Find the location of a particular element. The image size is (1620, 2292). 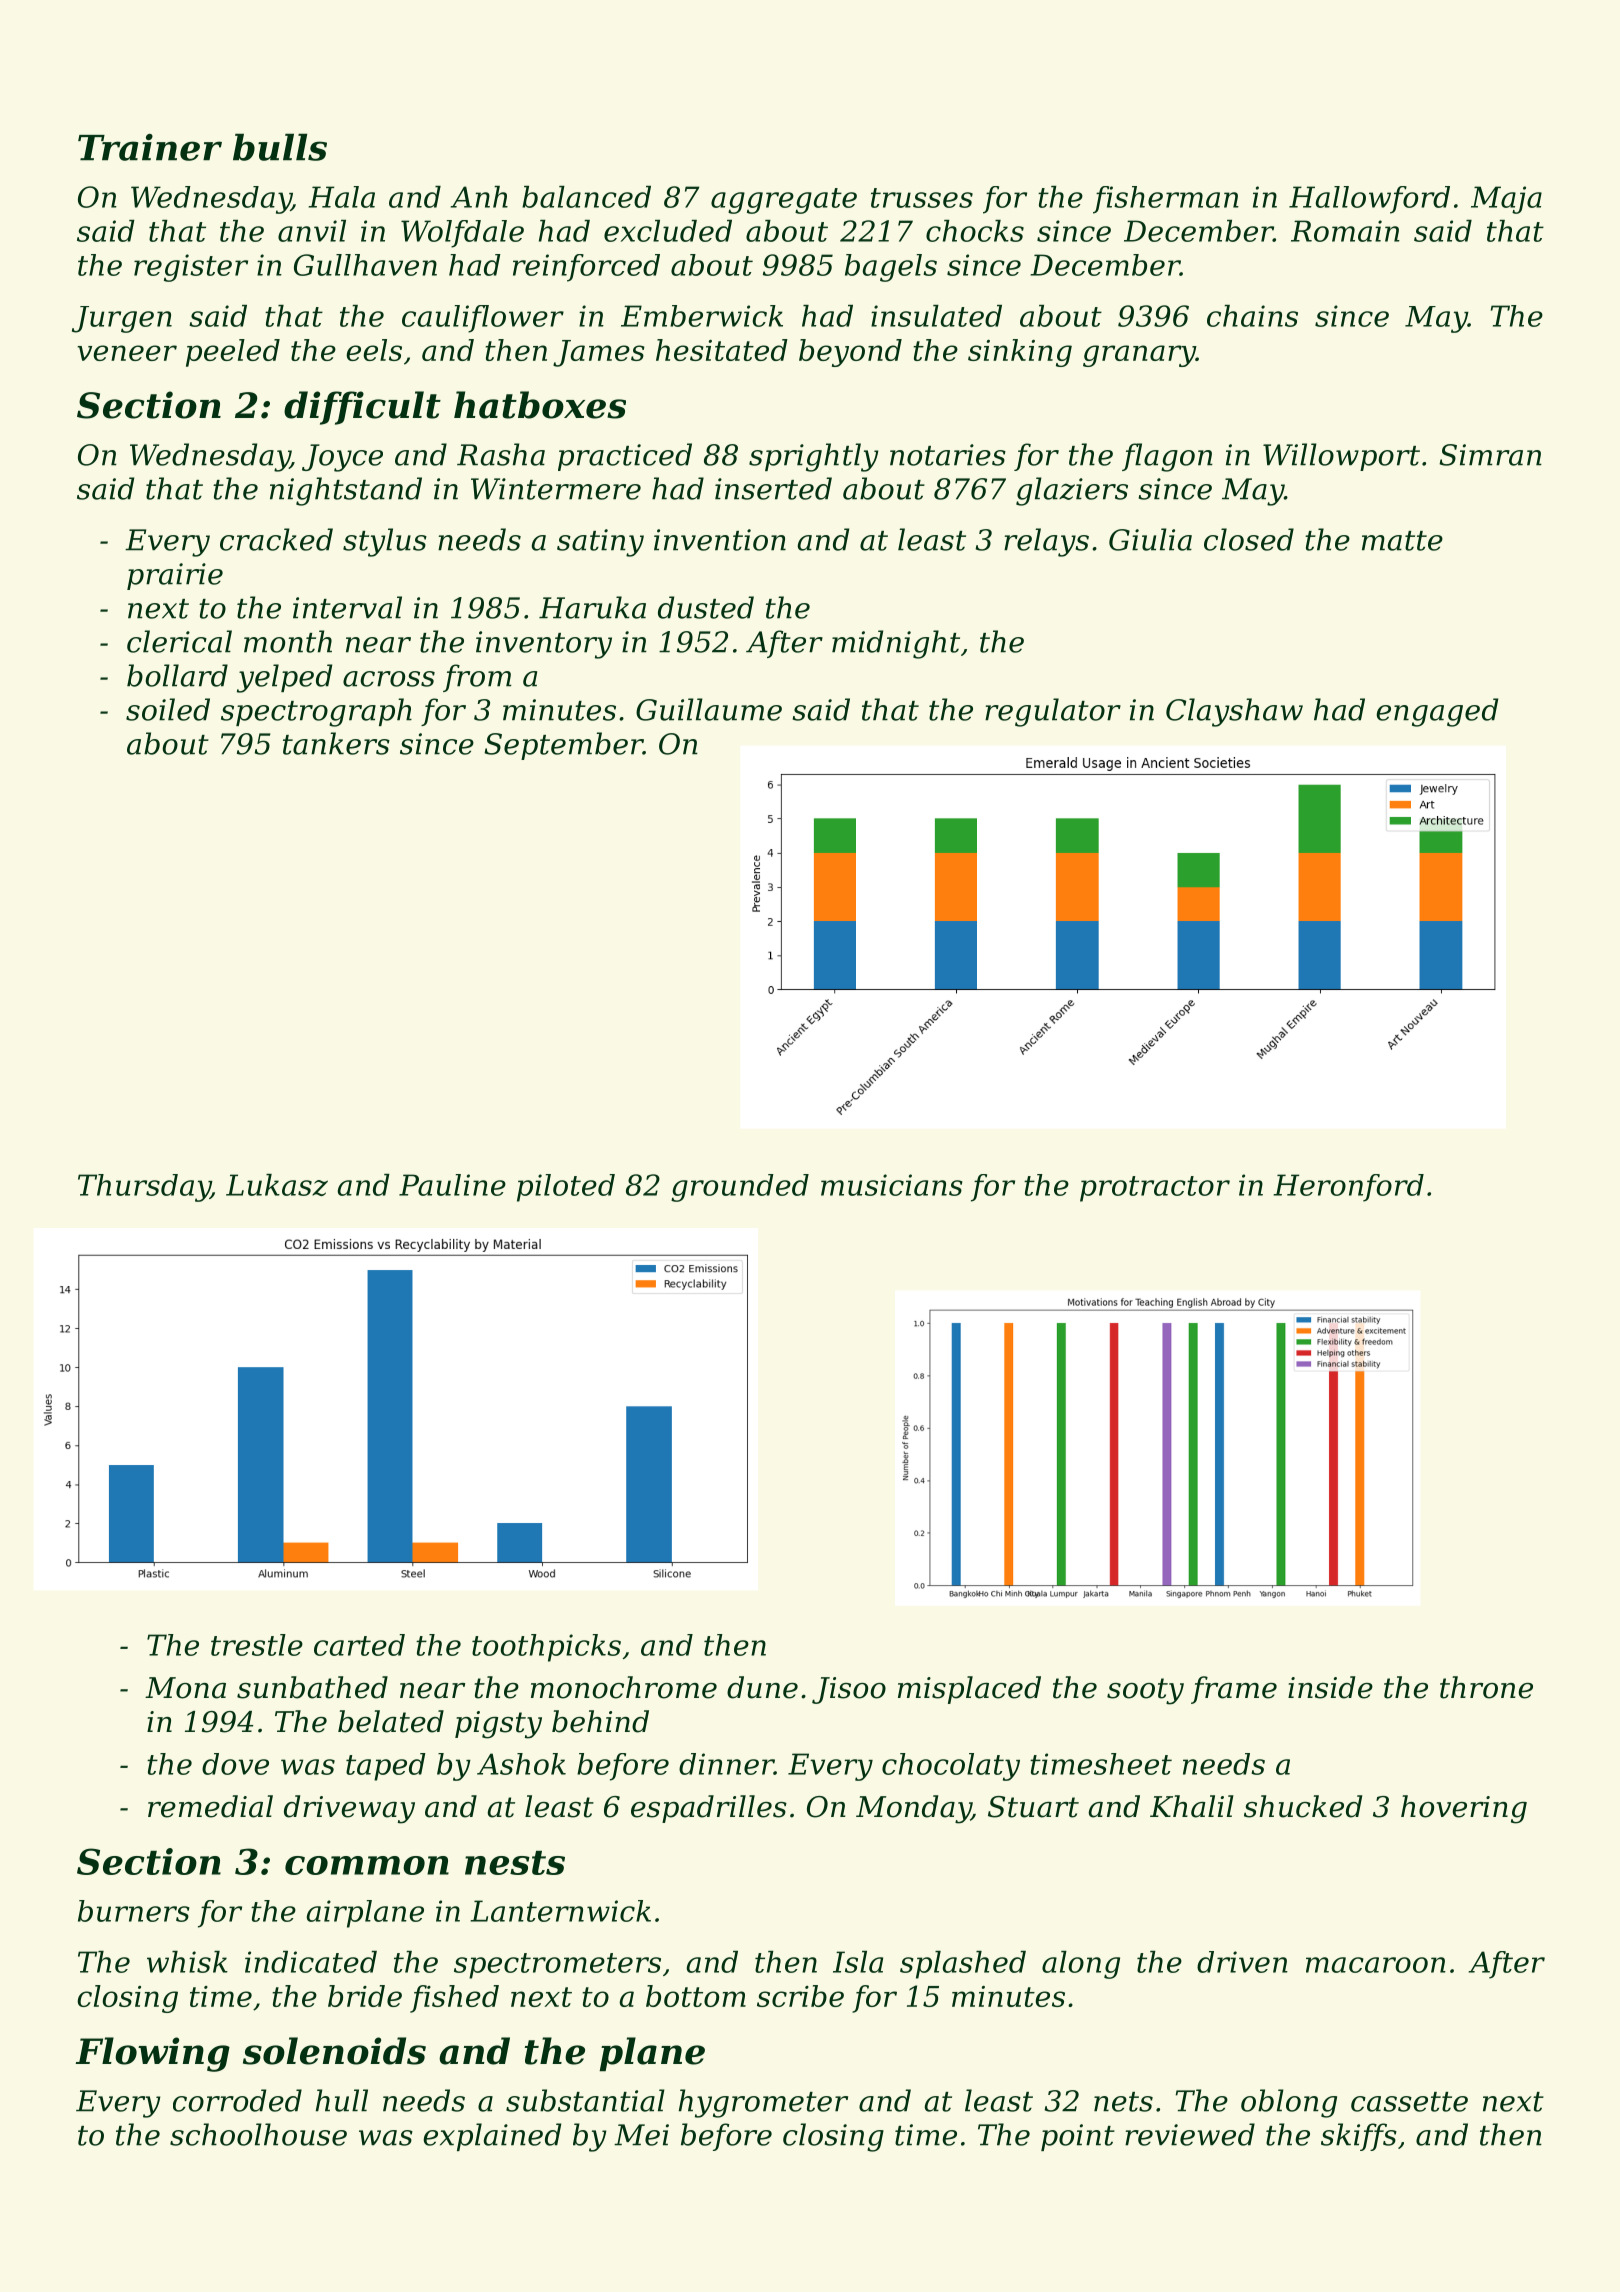

Pauline is located at coordinates (452, 1185).
